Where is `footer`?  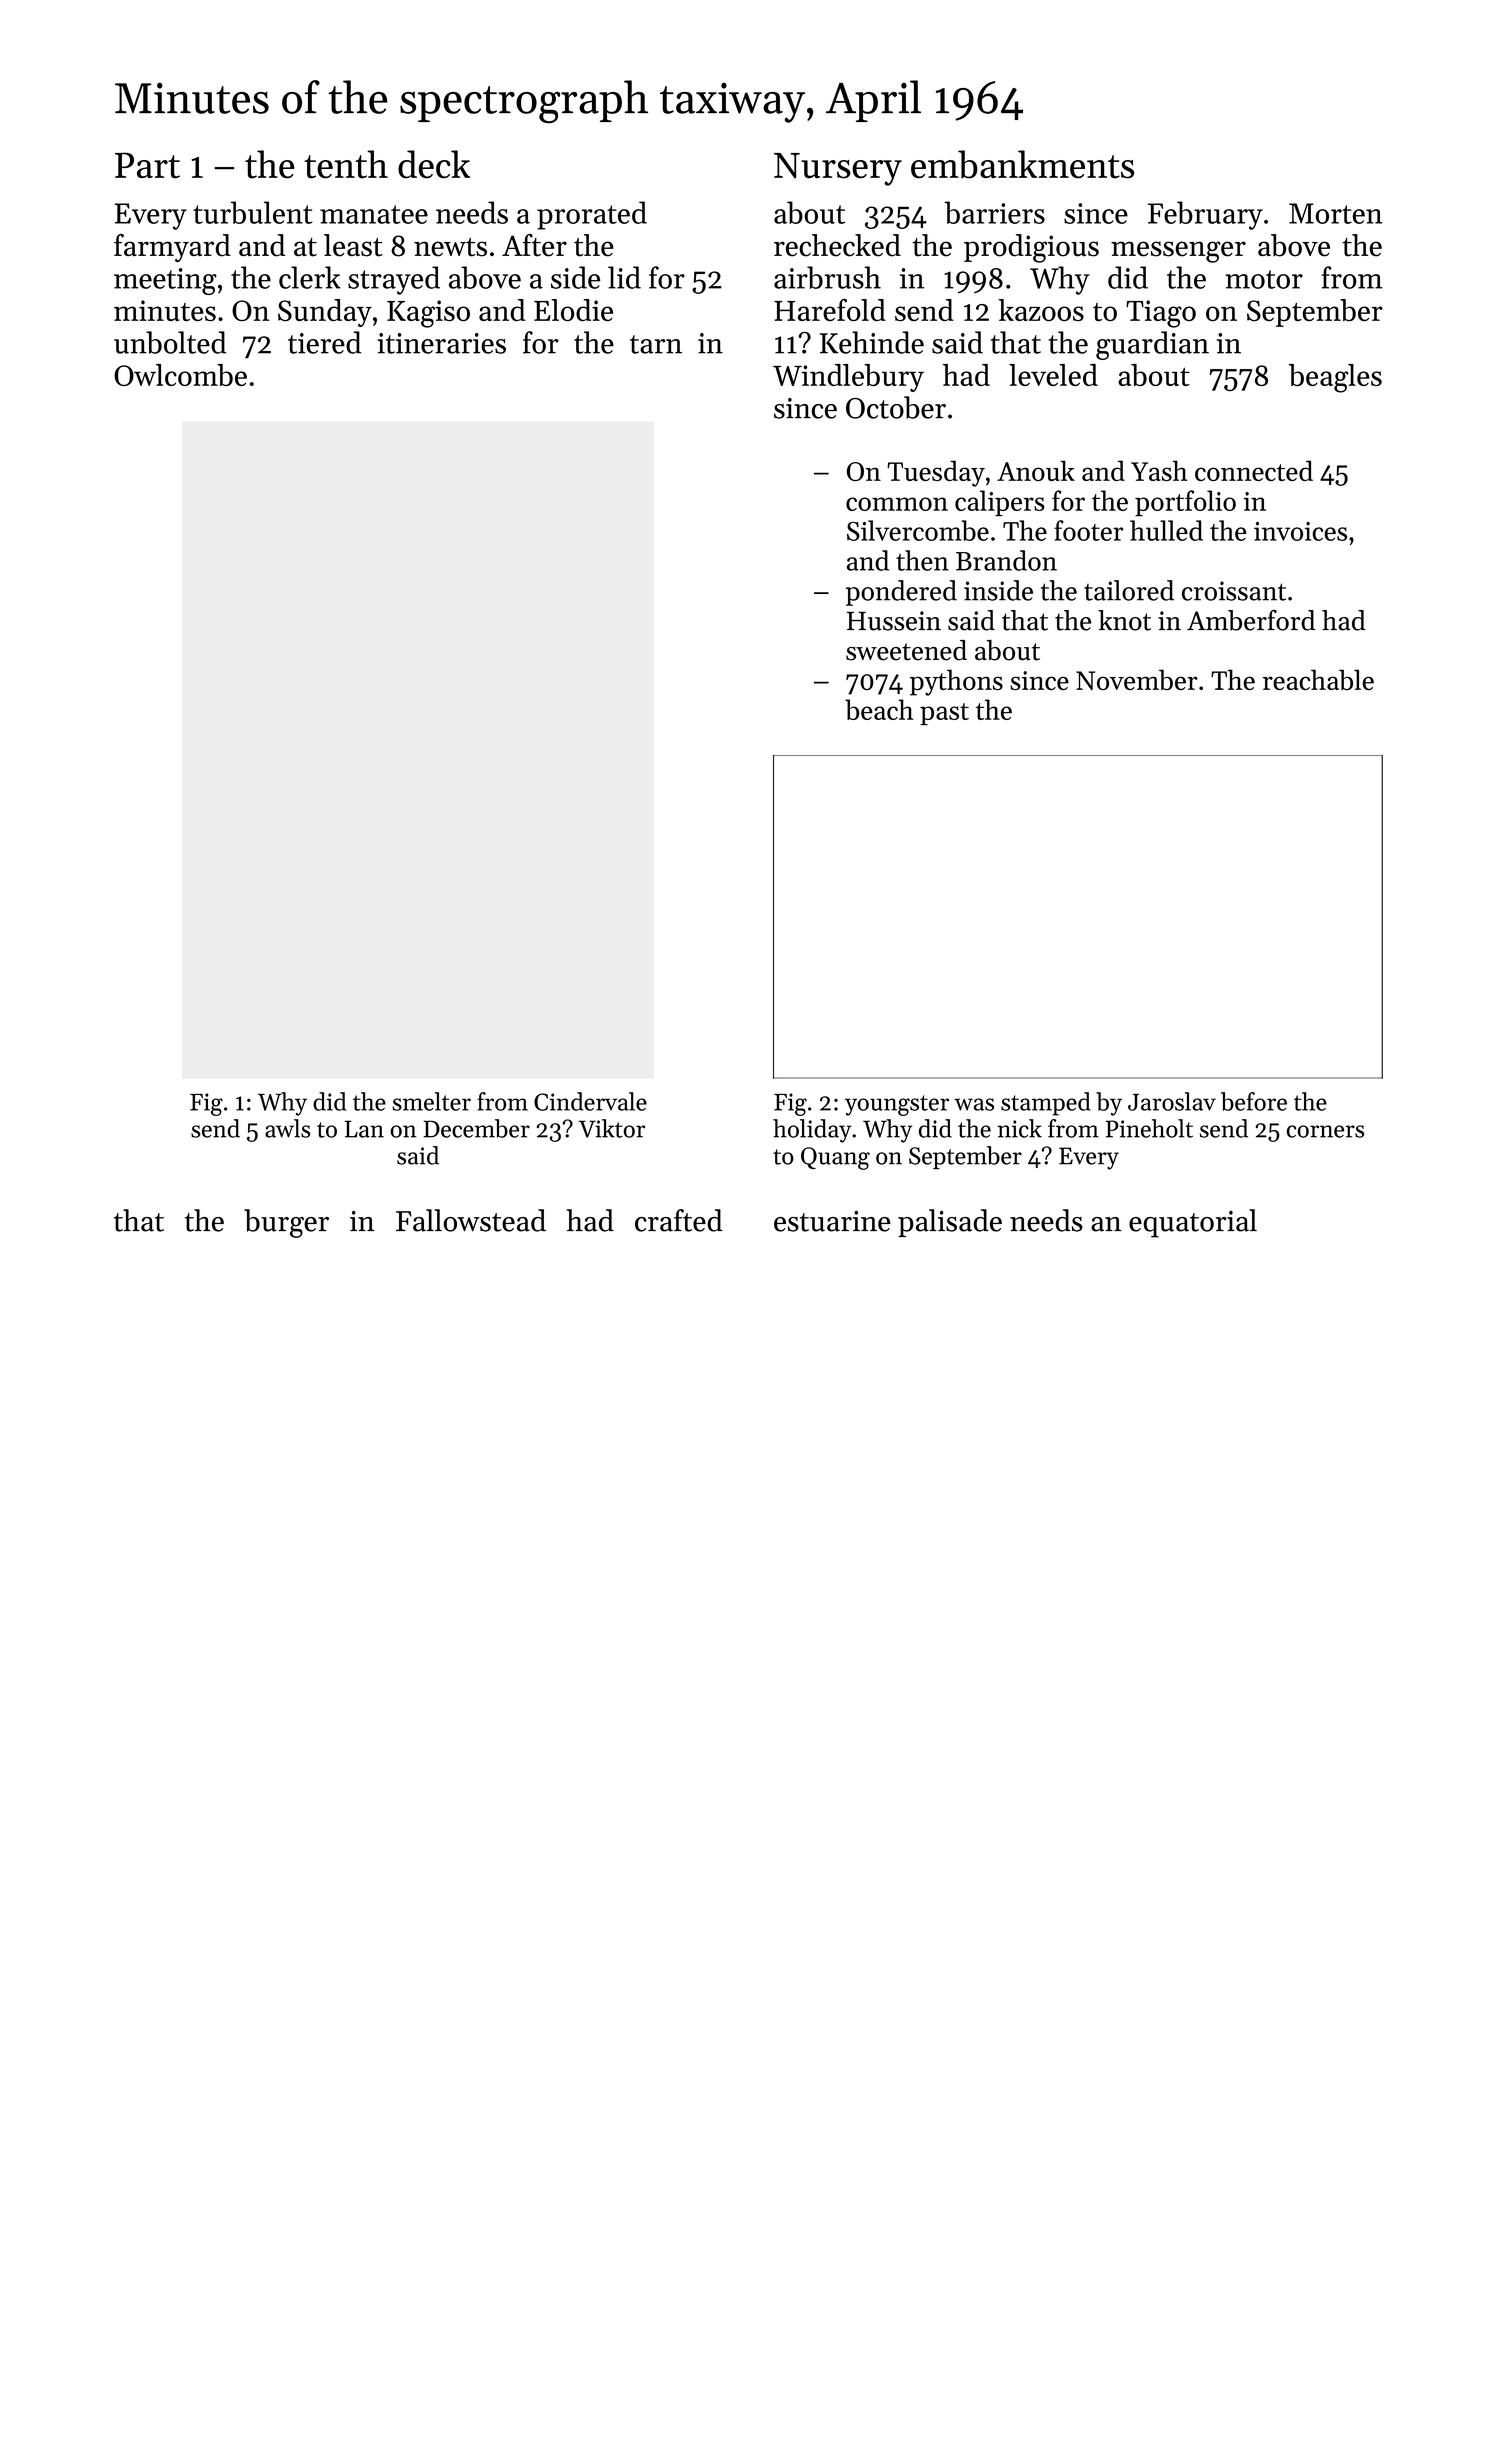
footer is located at coordinates (1088, 530).
